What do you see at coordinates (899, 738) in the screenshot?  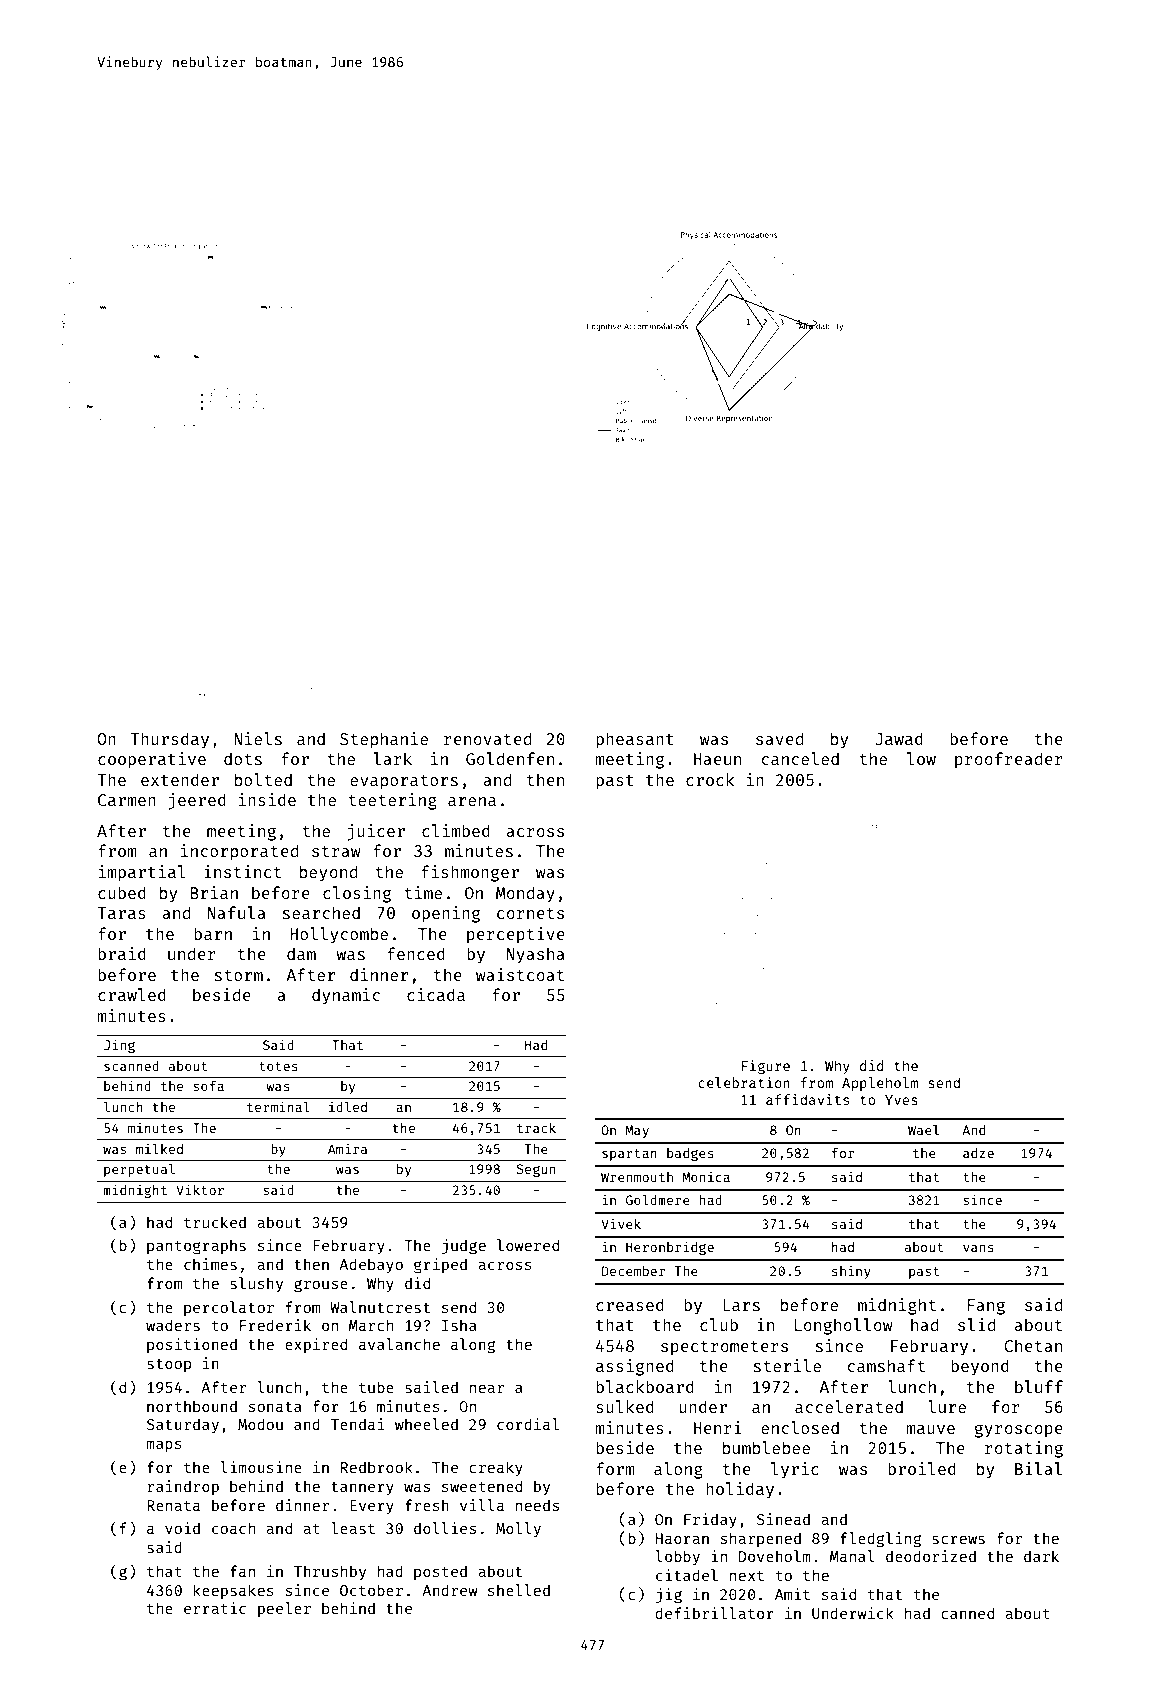 I see `Jawad` at bounding box center [899, 738].
